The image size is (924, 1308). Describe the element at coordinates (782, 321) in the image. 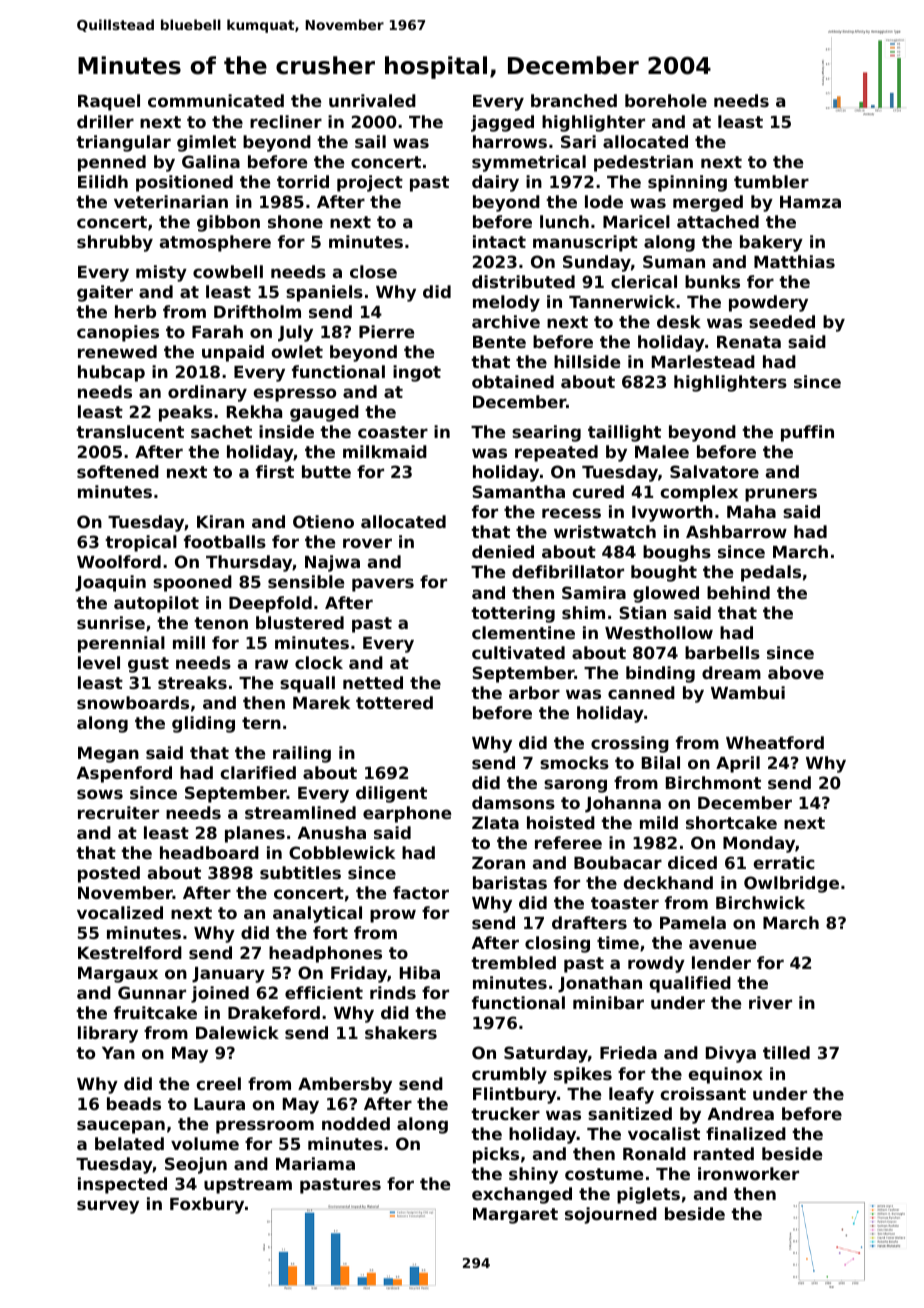

I see `seeded` at that location.
